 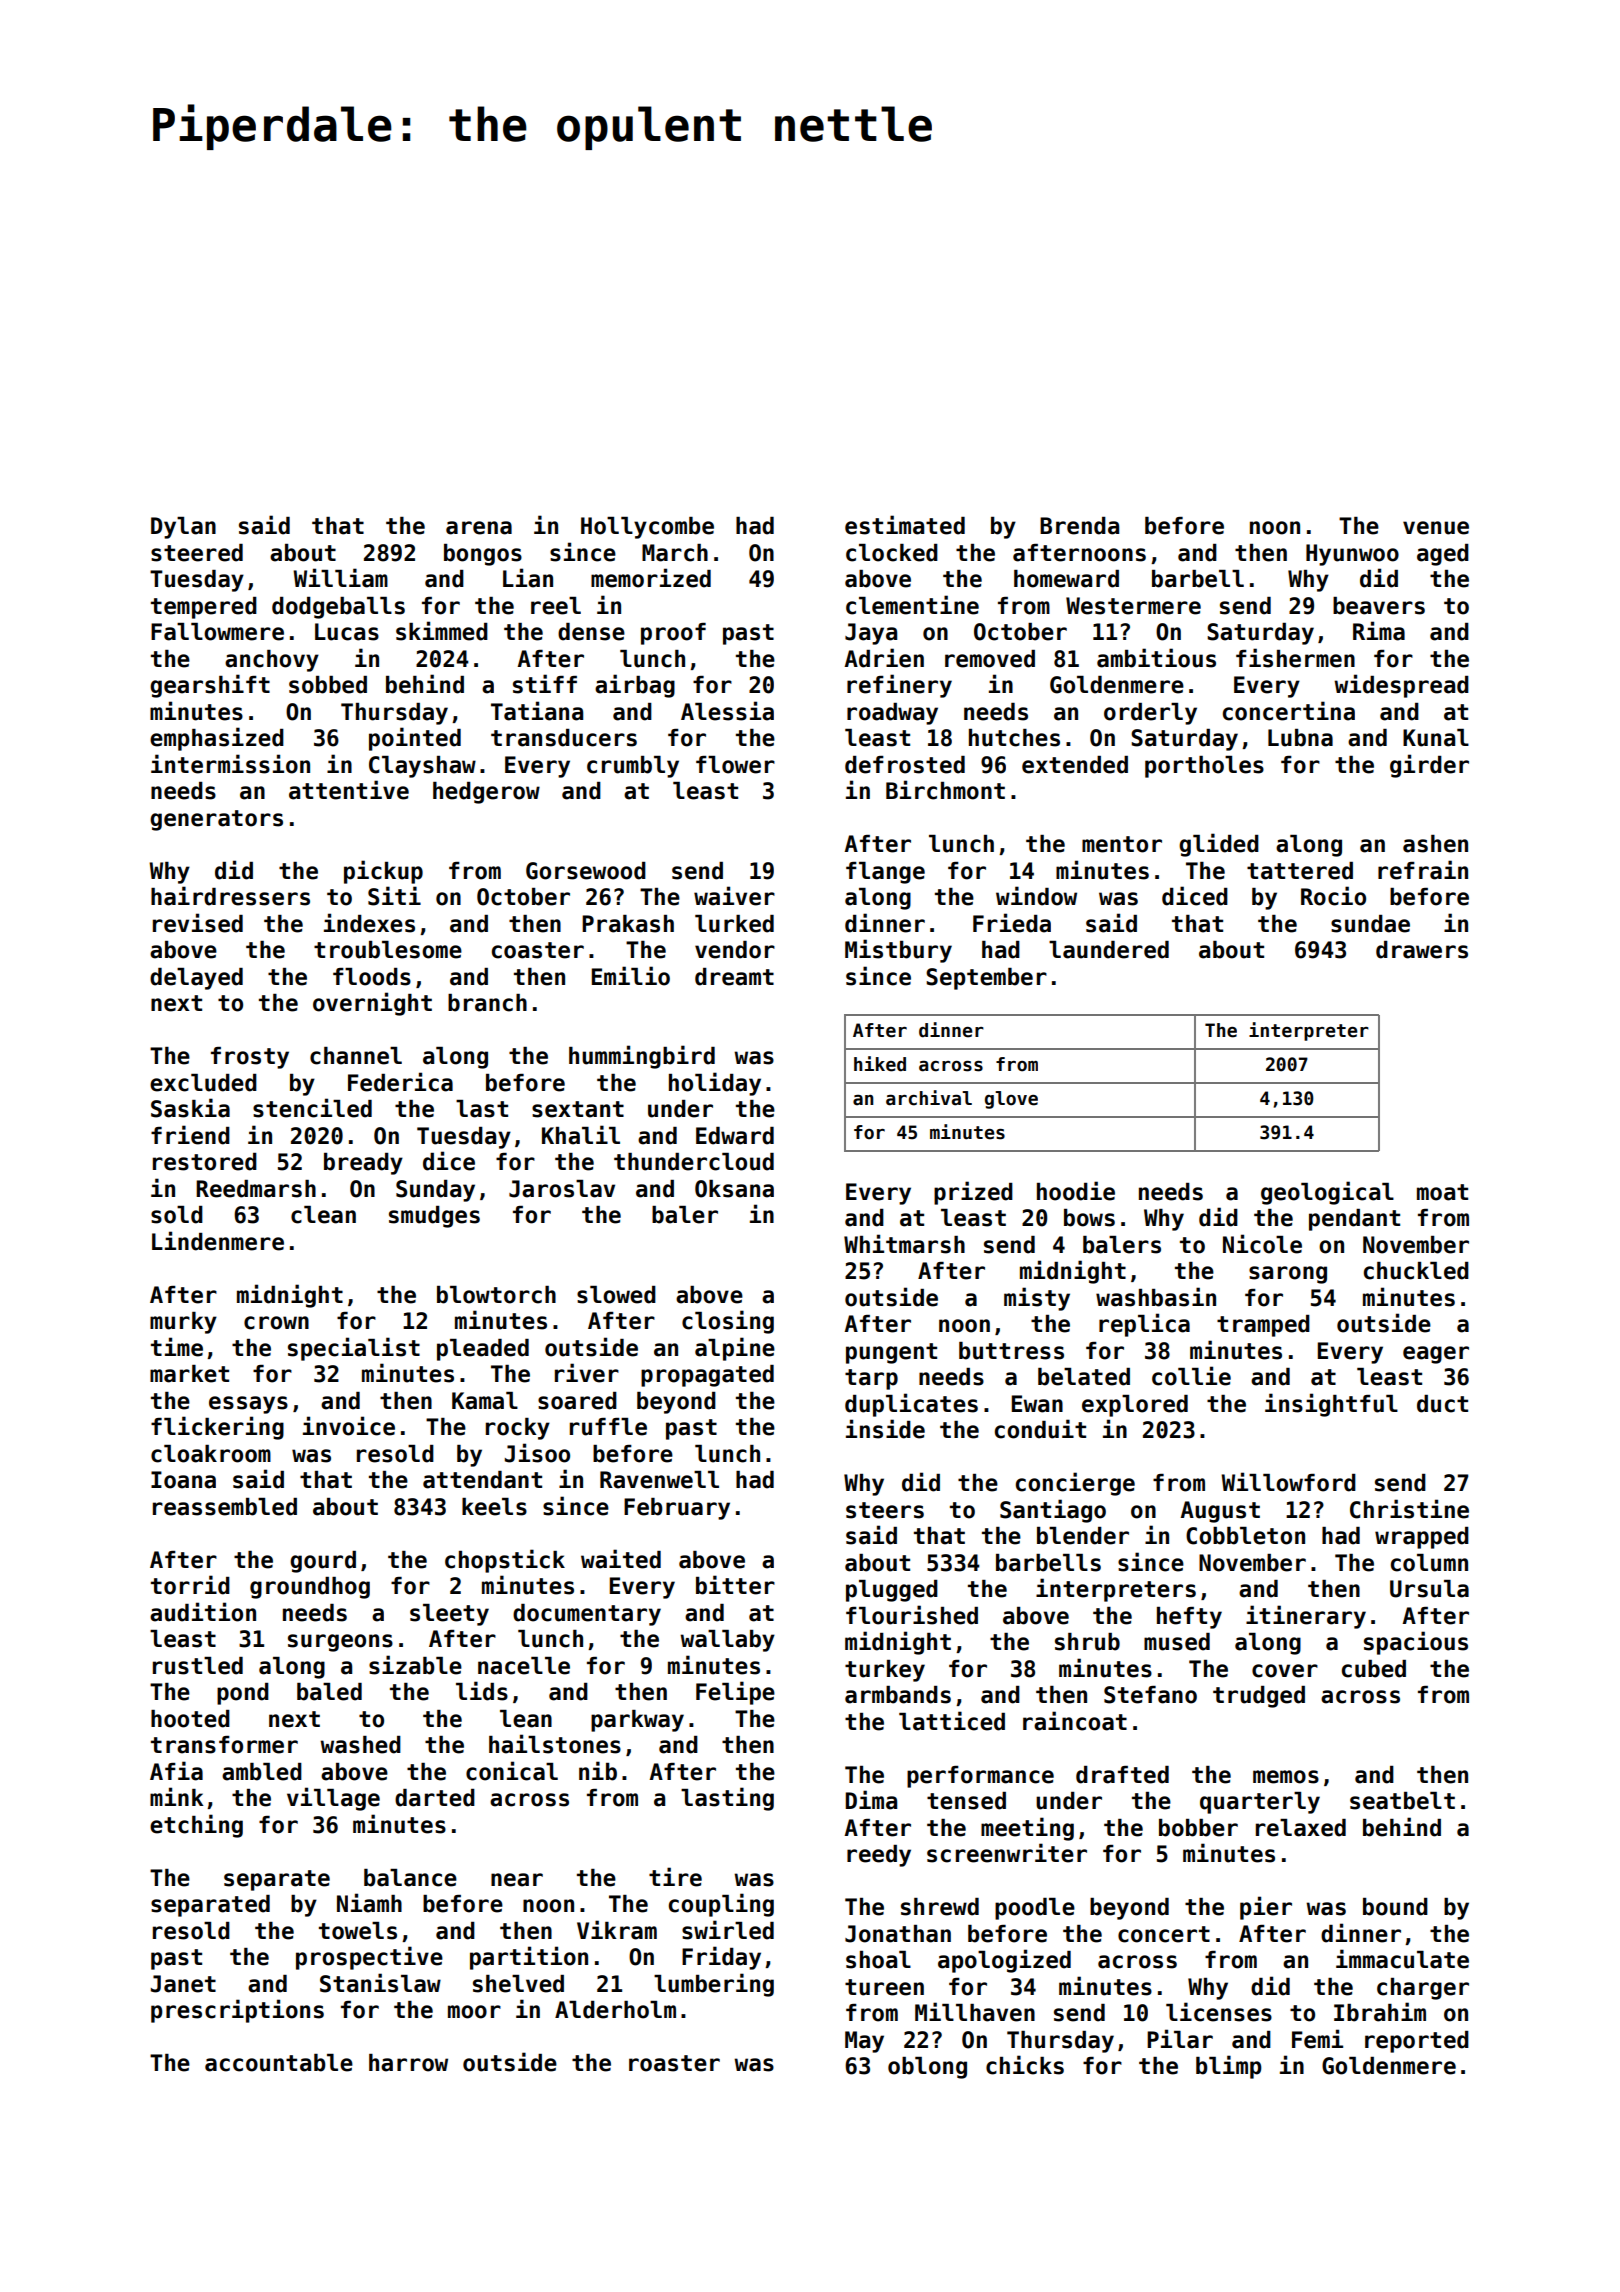 What do you see at coordinates (1442, 1192) in the document?
I see `moat` at bounding box center [1442, 1192].
